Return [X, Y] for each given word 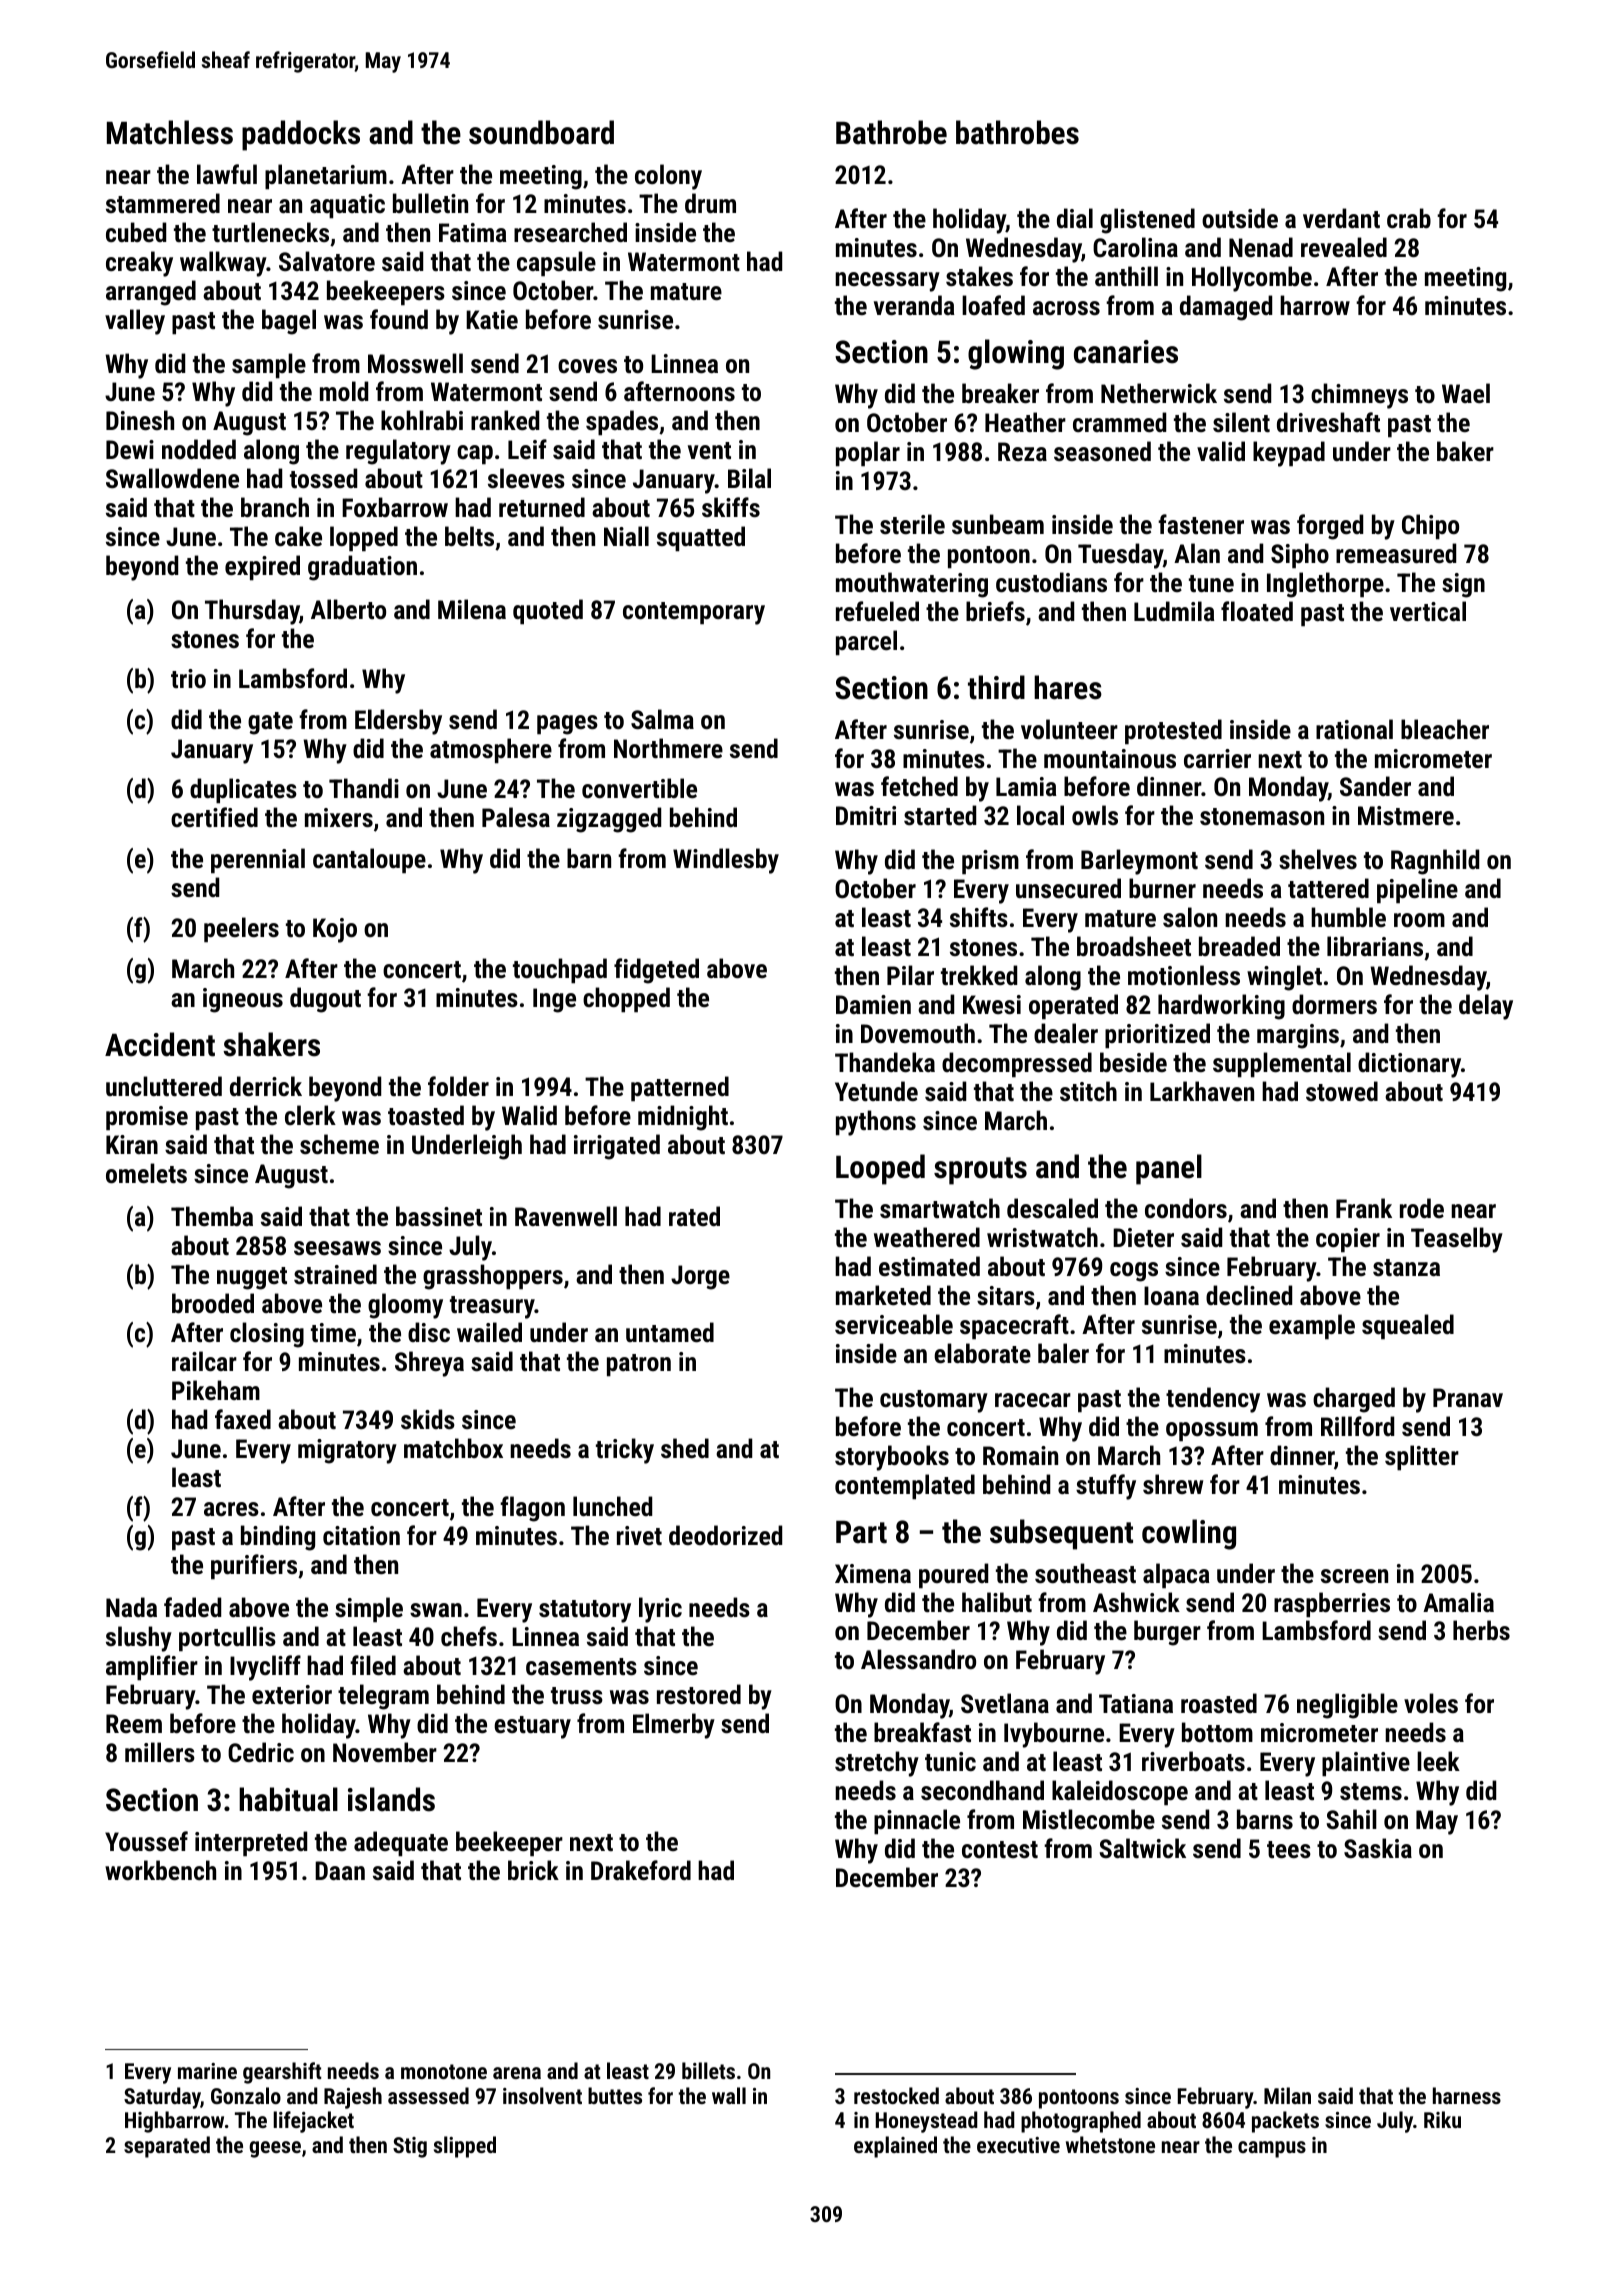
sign [1463, 585]
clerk [310, 1115]
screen [1354, 1576]
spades [622, 423]
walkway [223, 264]
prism [990, 862]
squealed [1408, 1327]
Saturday [162, 2098]
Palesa [516, 817]
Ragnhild [1435, 862]
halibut [997, 1602]
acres [231, 1509]
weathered [927, 1237]
